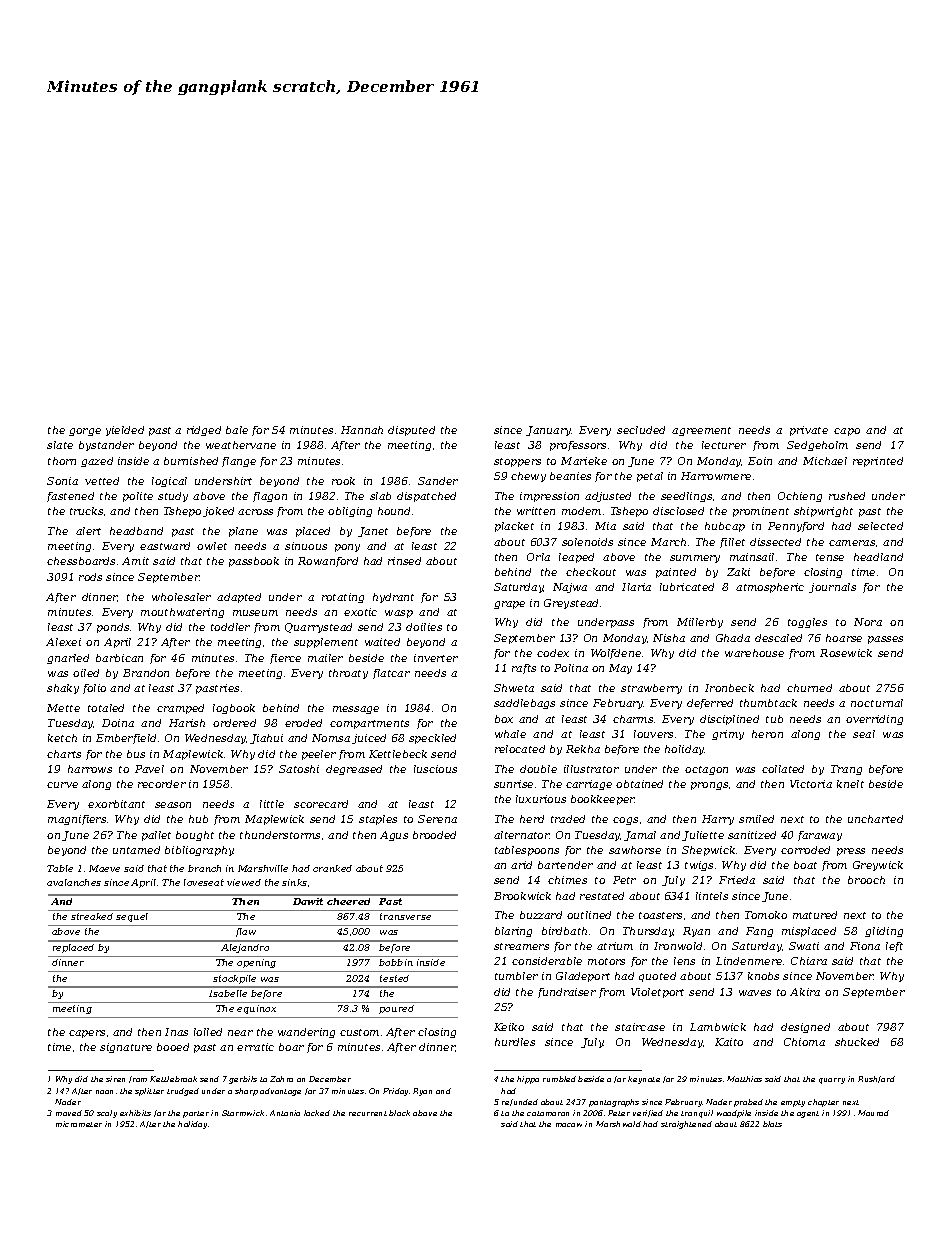  I want to click on Hannah, so click(362, 430).
